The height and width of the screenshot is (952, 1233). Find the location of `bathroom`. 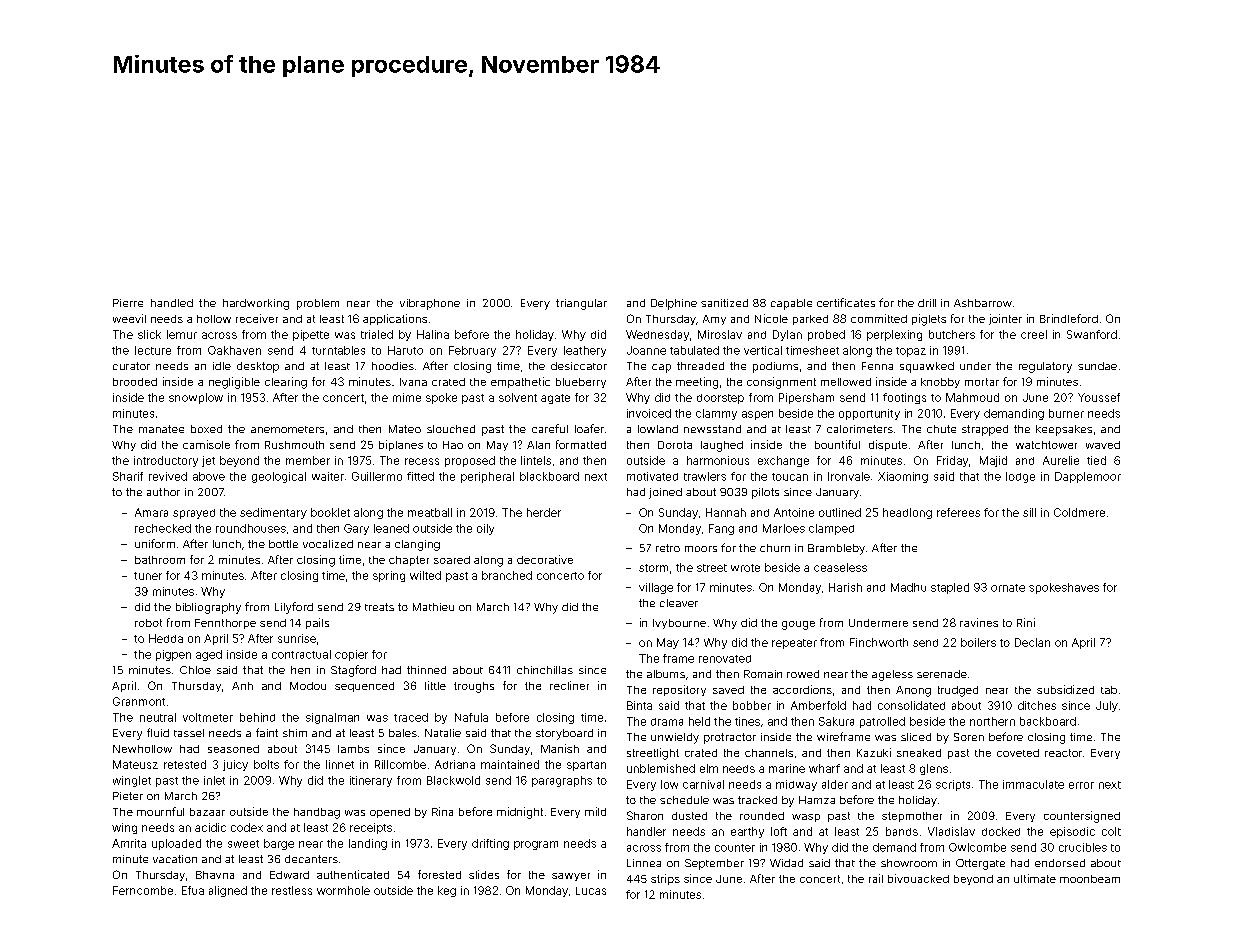

bathroom is located at coordinates (160, 560).
